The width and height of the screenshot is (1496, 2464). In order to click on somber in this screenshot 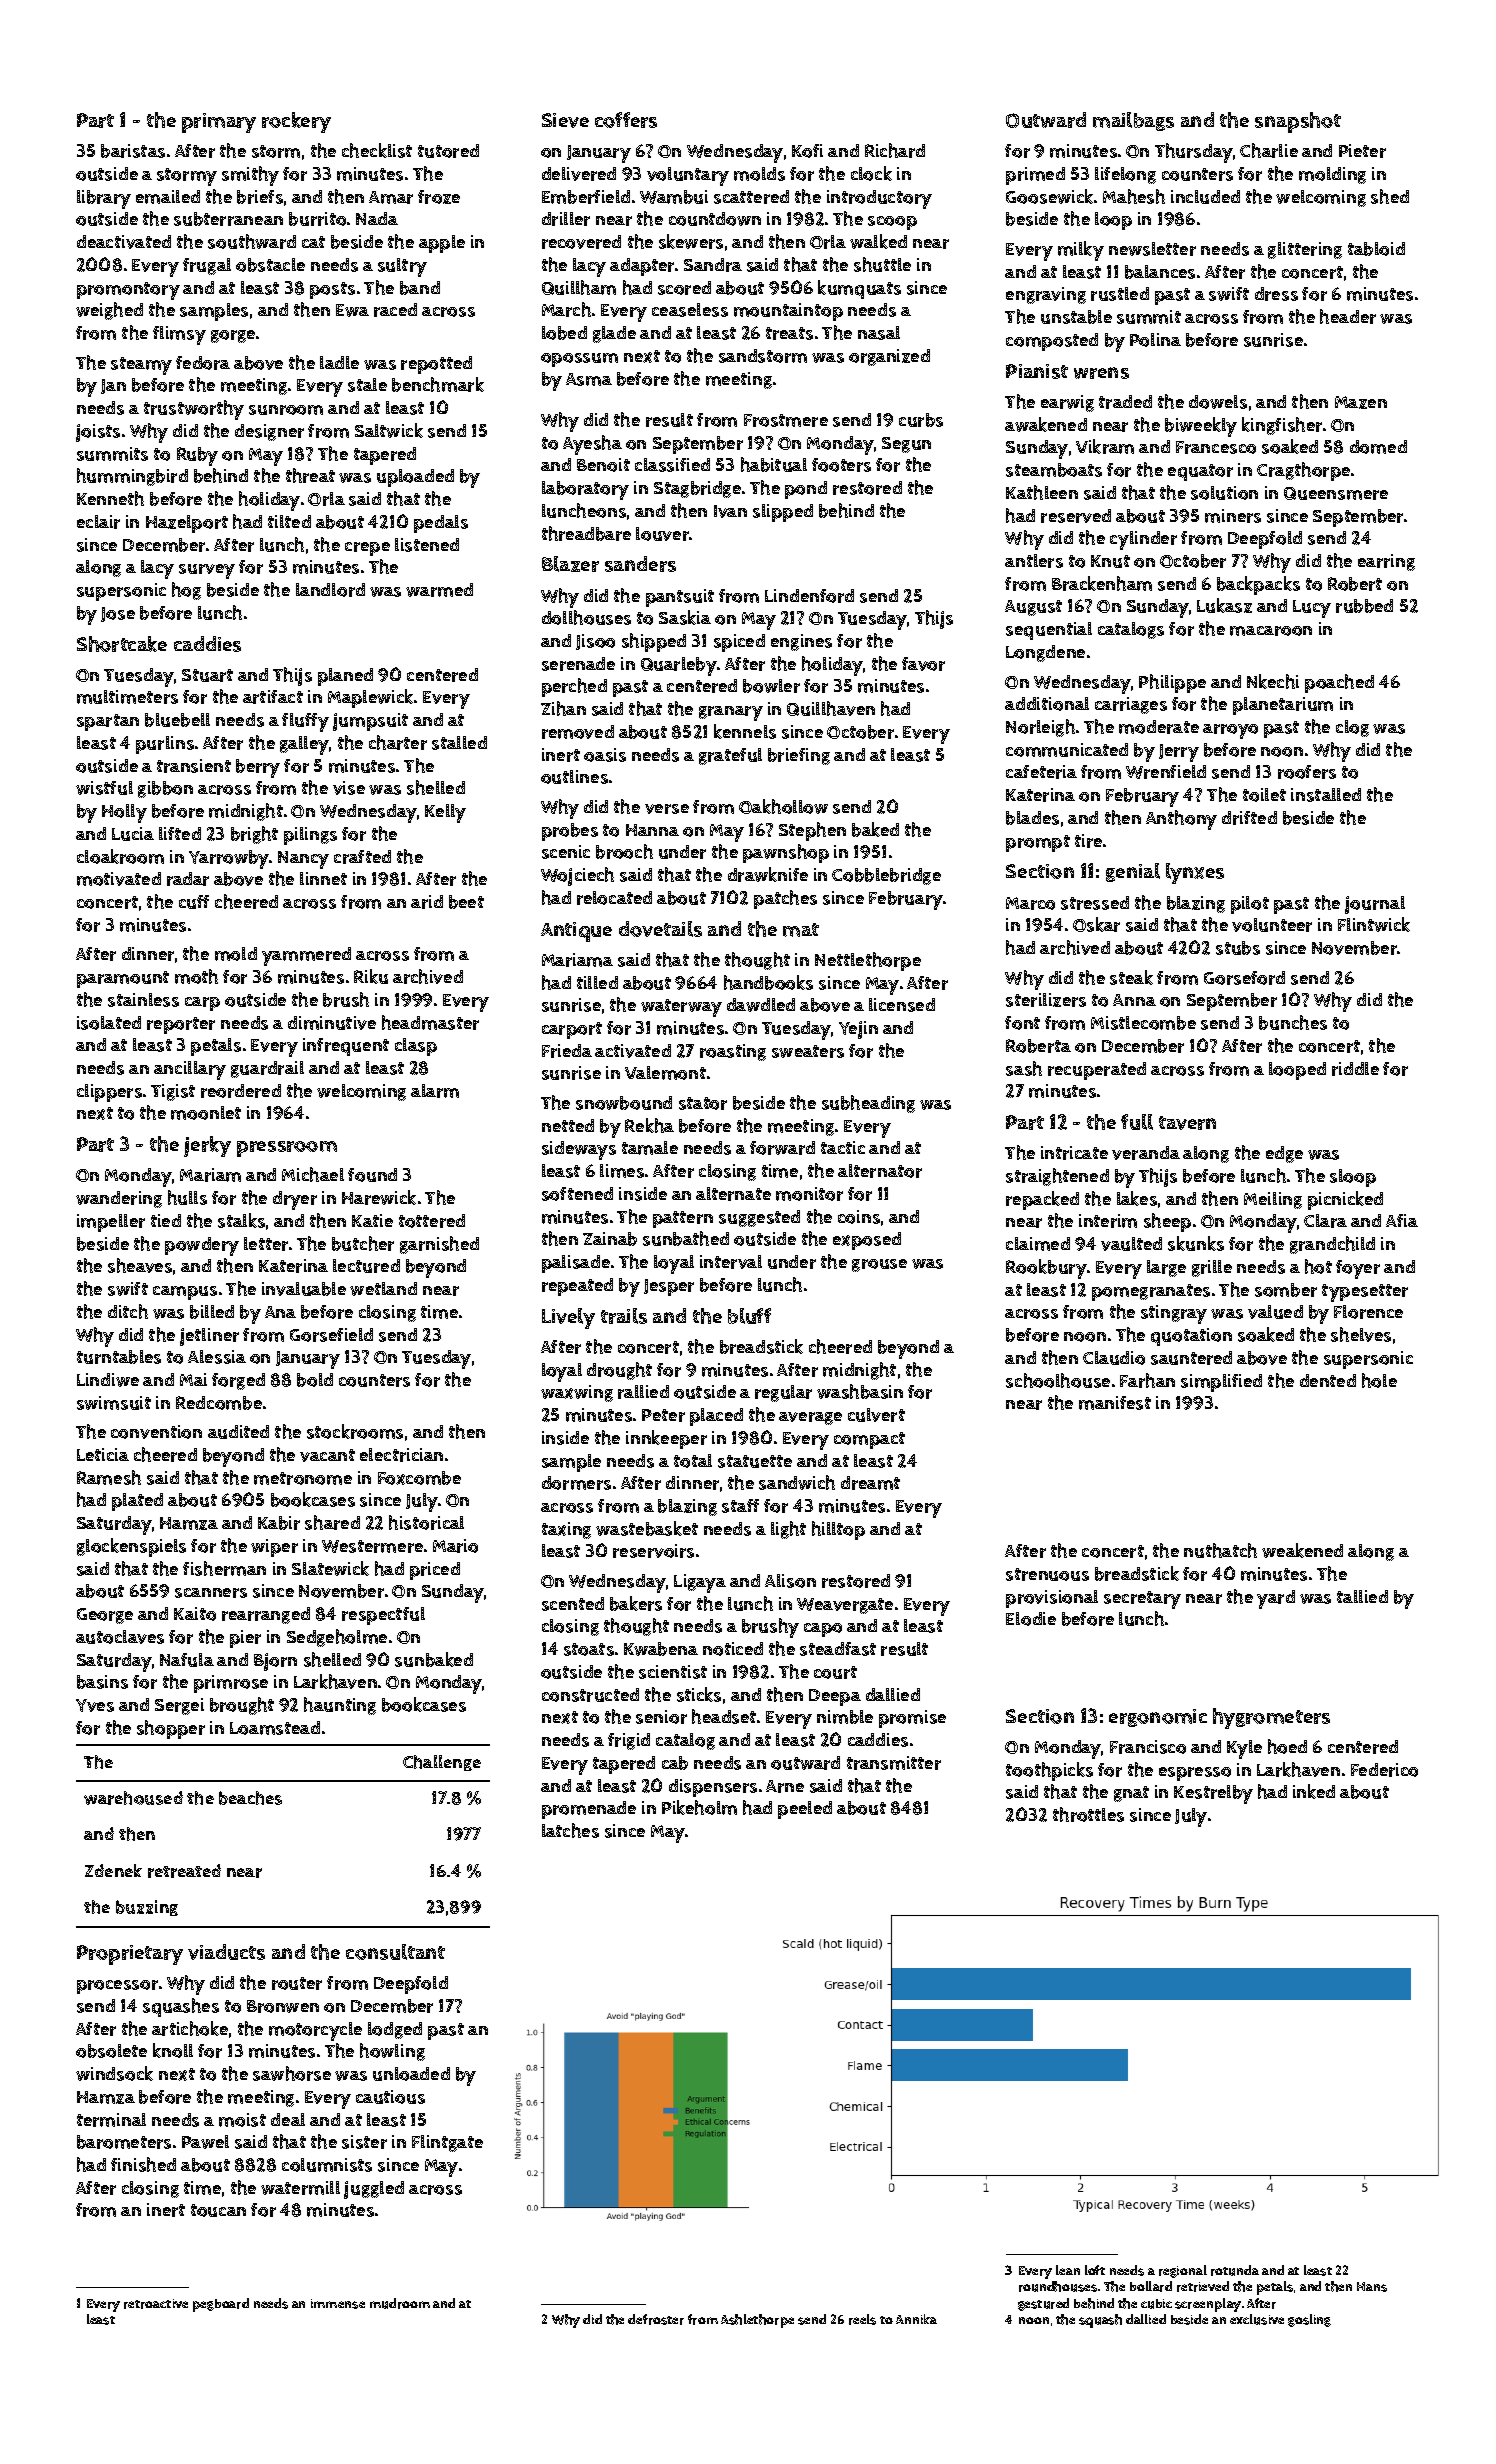, I will do `click(1286, 1290)`.
